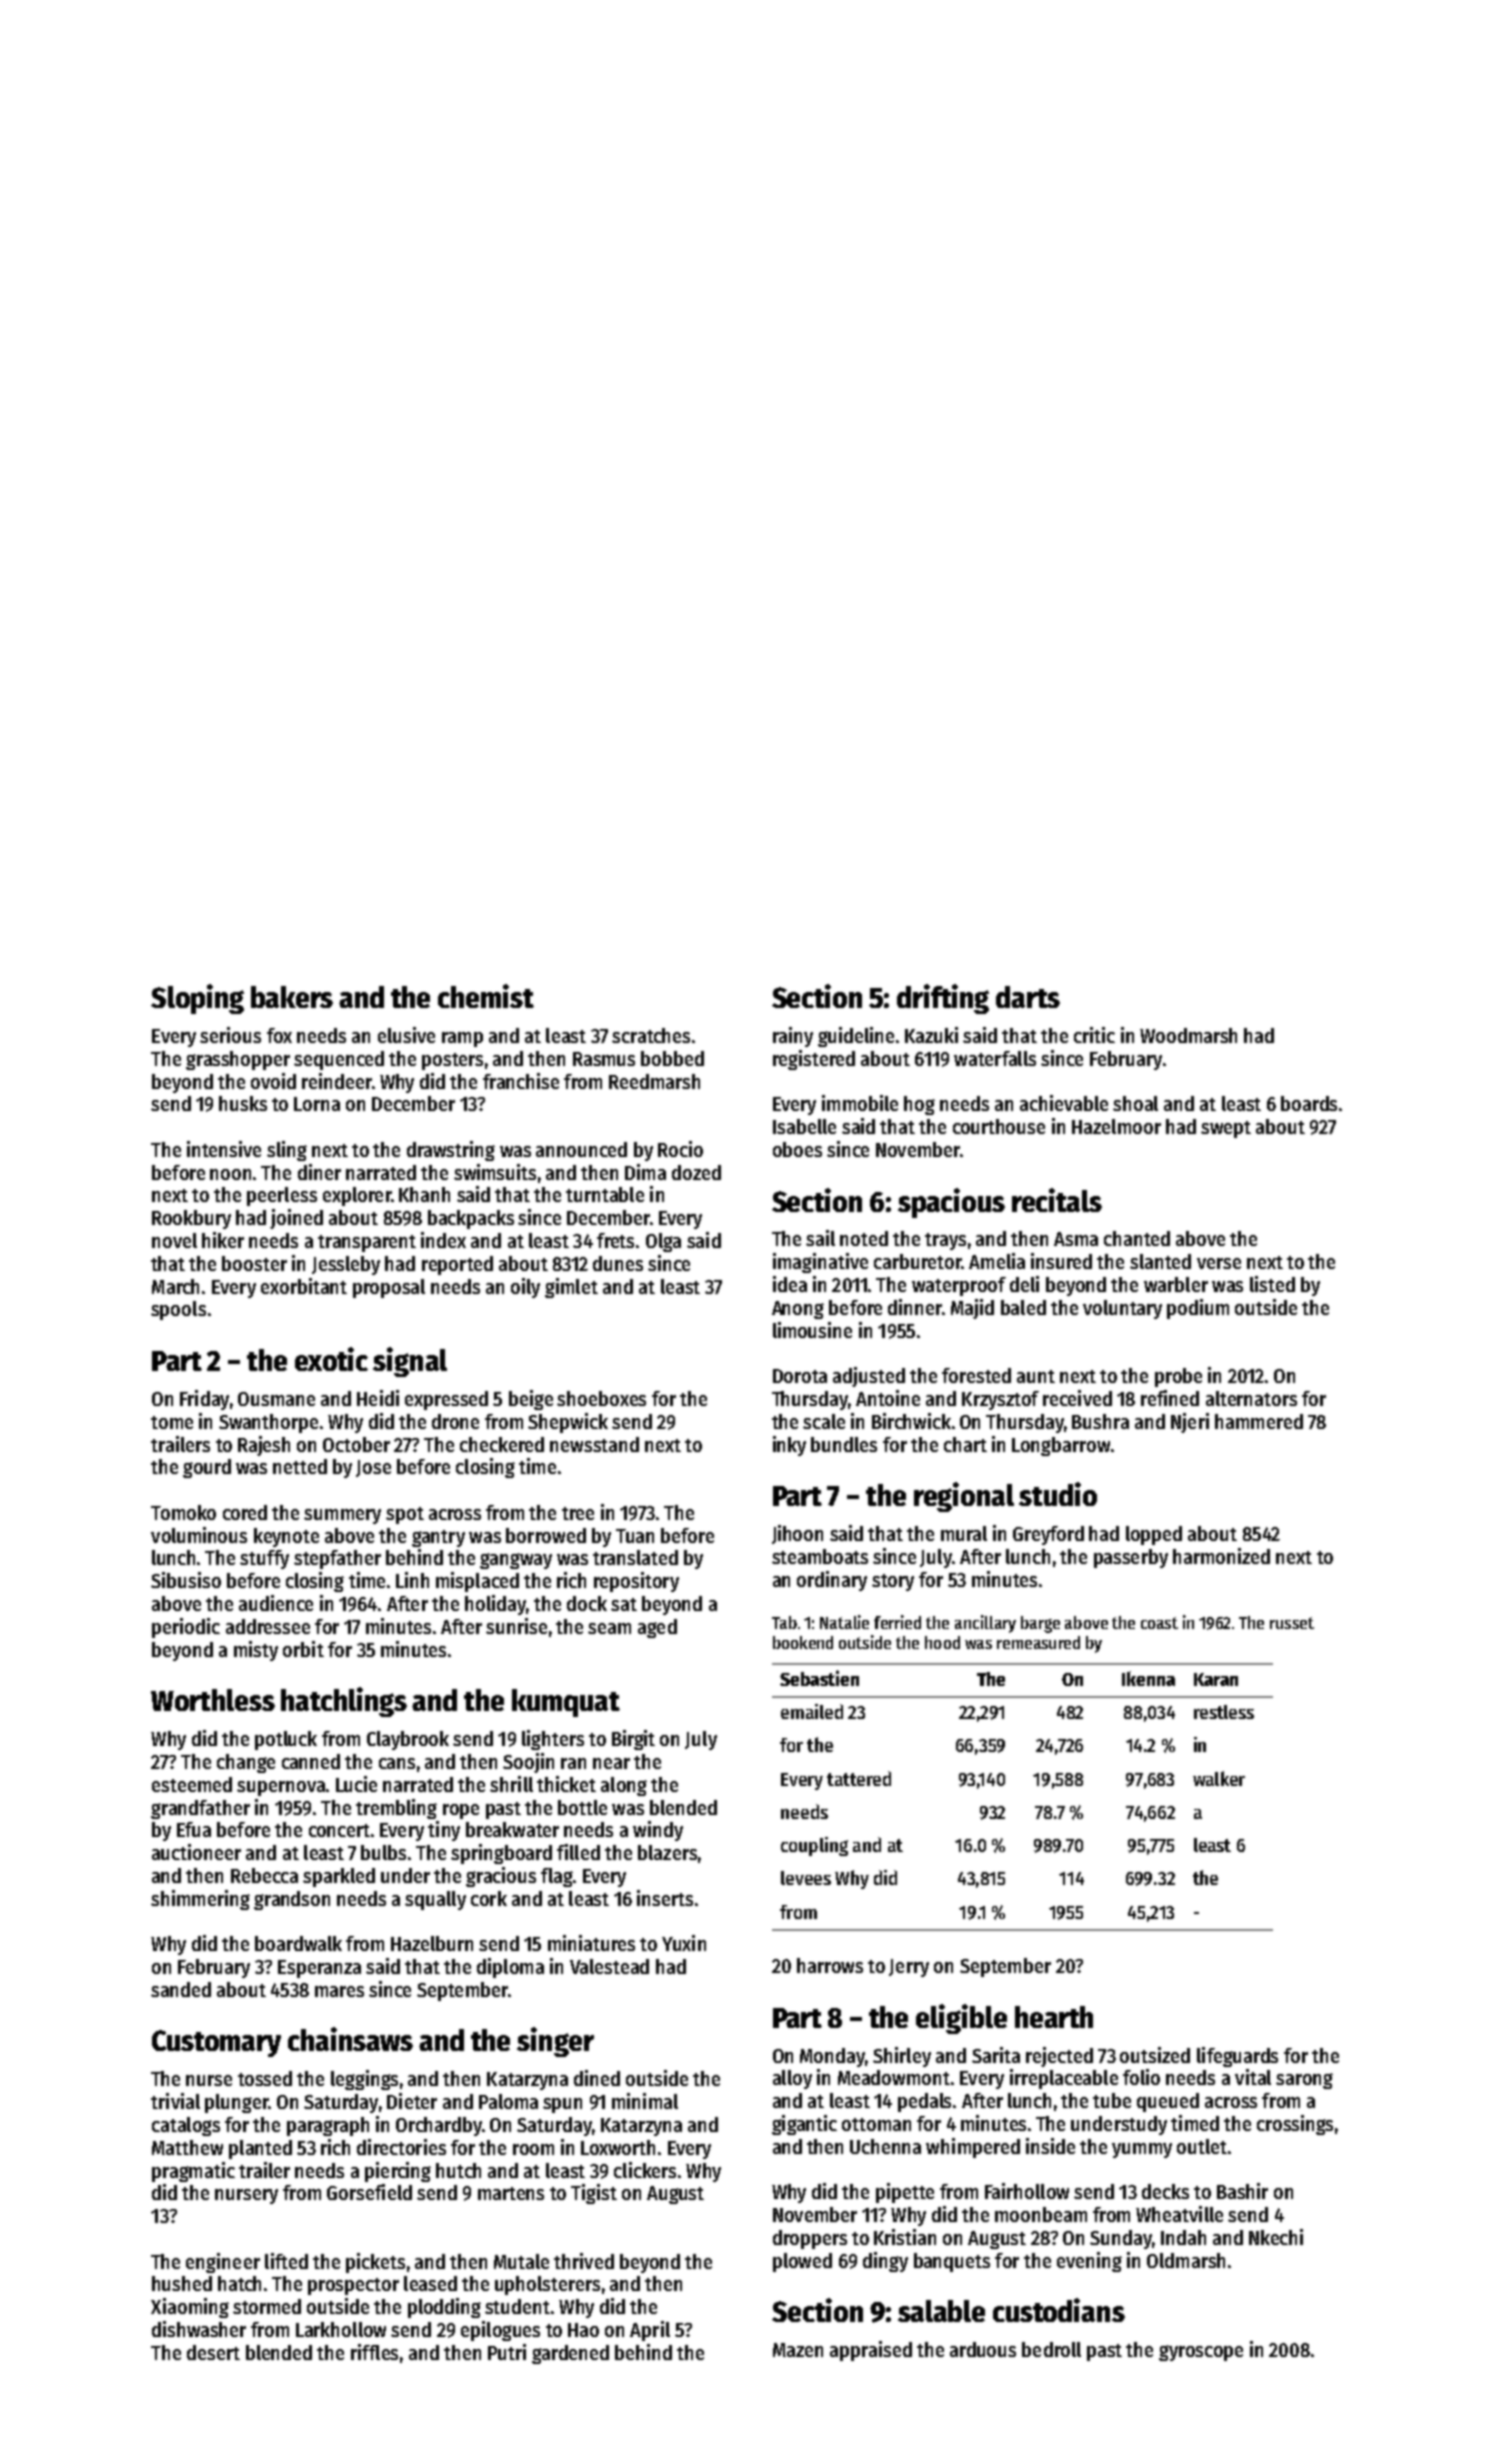 The image size is (1496, 2464). What do you see at coordinates (339, 1877) in the page?
I see `sparkled` at bounding box center [339, 1877].
